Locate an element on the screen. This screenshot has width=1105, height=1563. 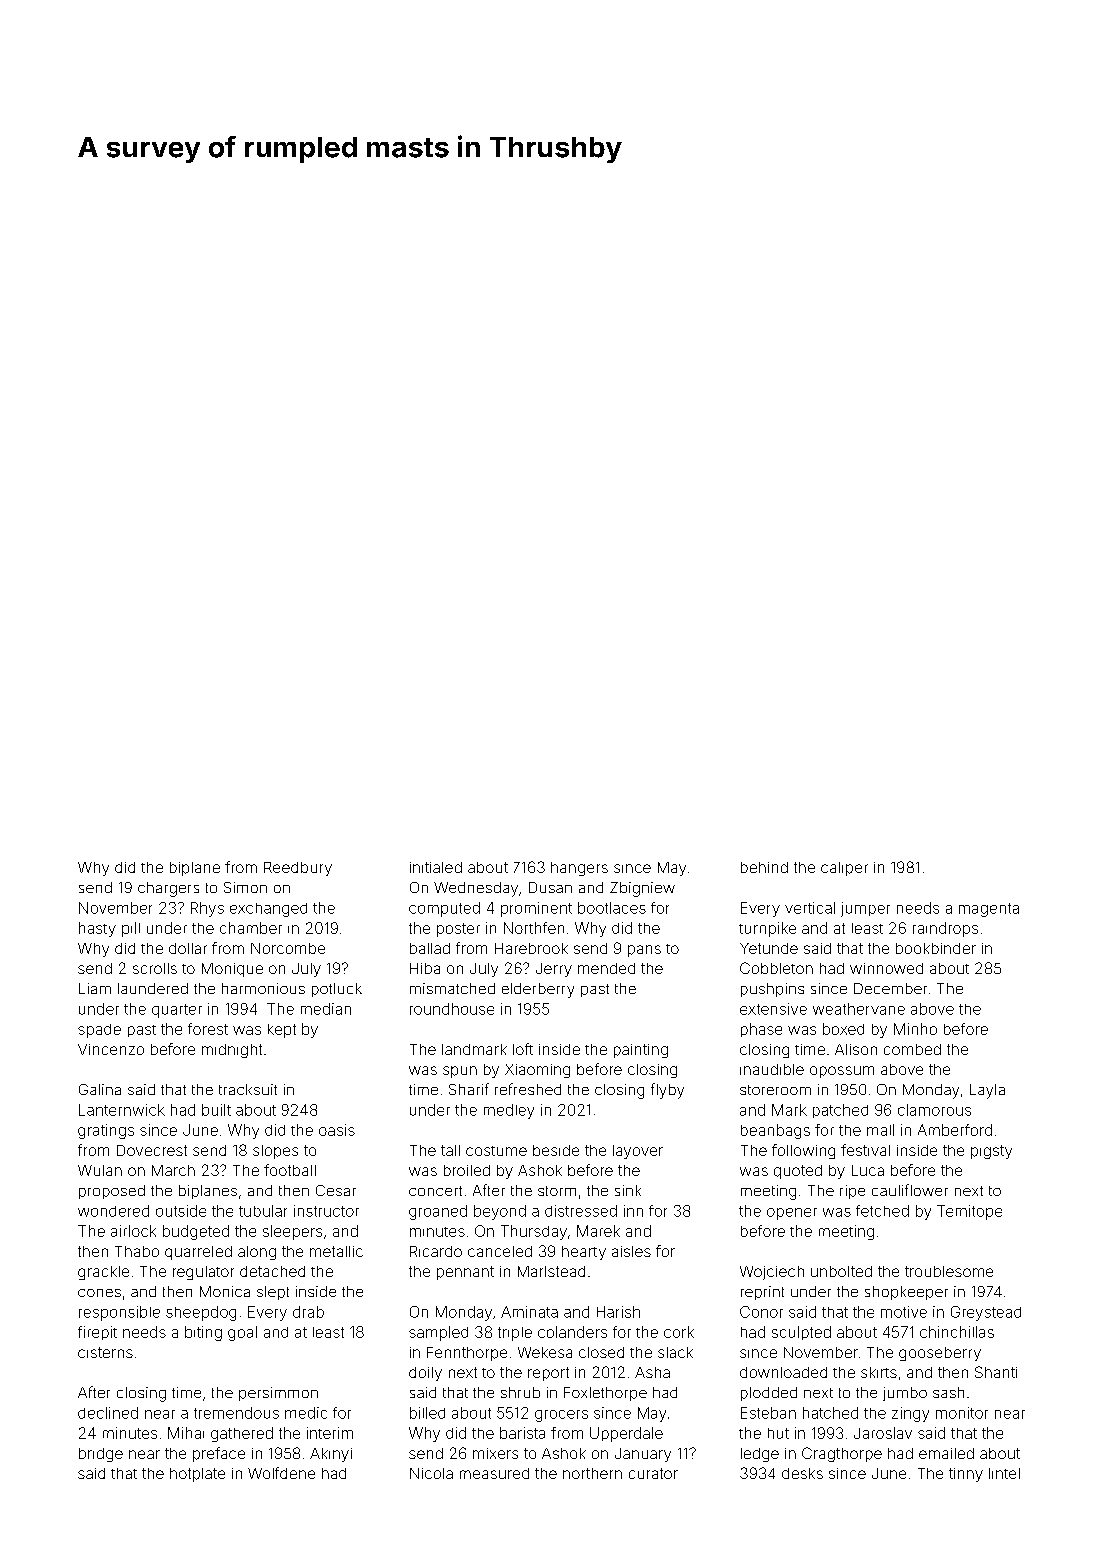
medic is located at coordinates (306, 1413).
